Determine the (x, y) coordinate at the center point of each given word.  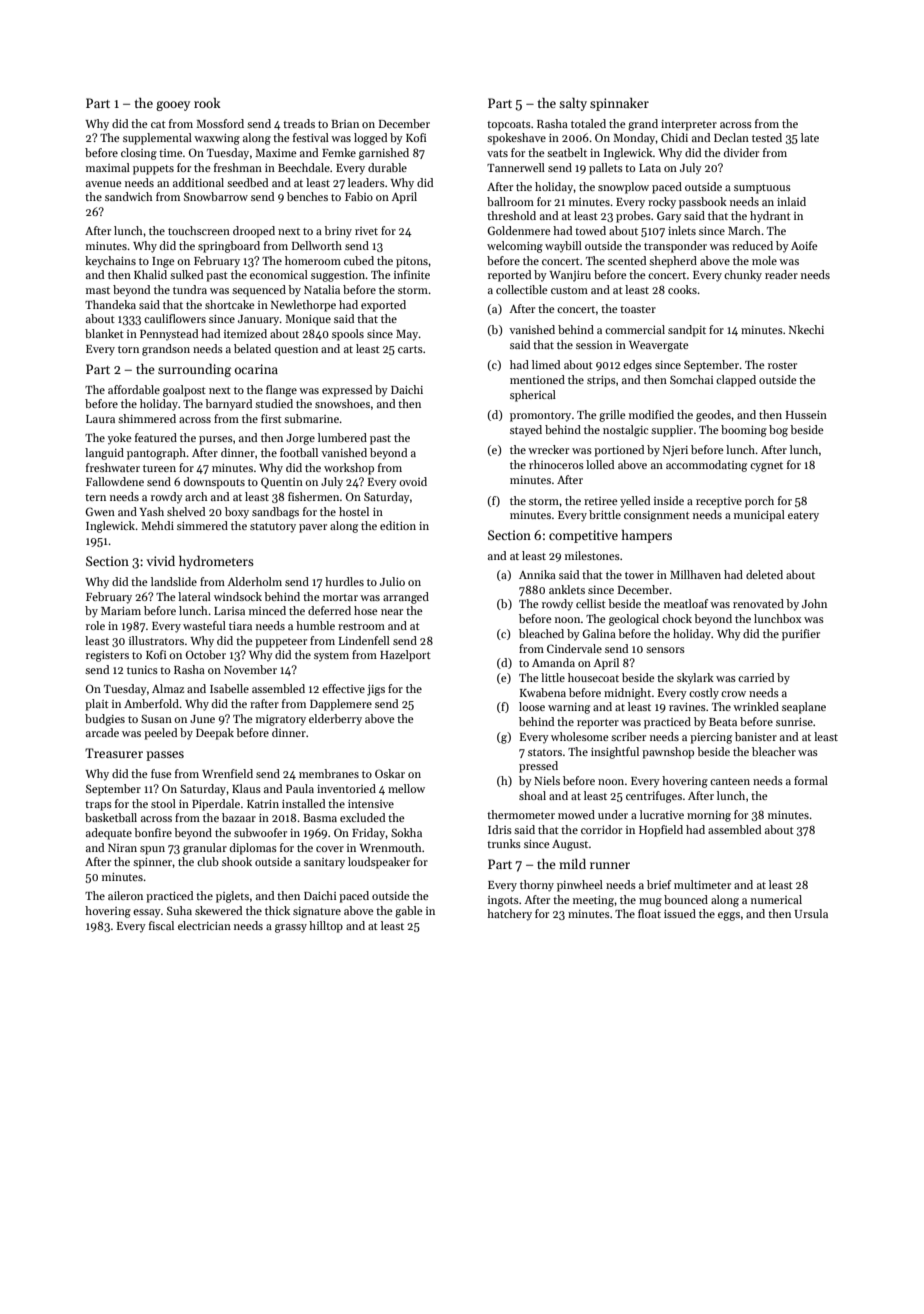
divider (741, 152)
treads (299, 123)
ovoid (413, 481)
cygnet (766, 467)
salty (573, 104)
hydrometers (216, 562)
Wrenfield (227, 773)
